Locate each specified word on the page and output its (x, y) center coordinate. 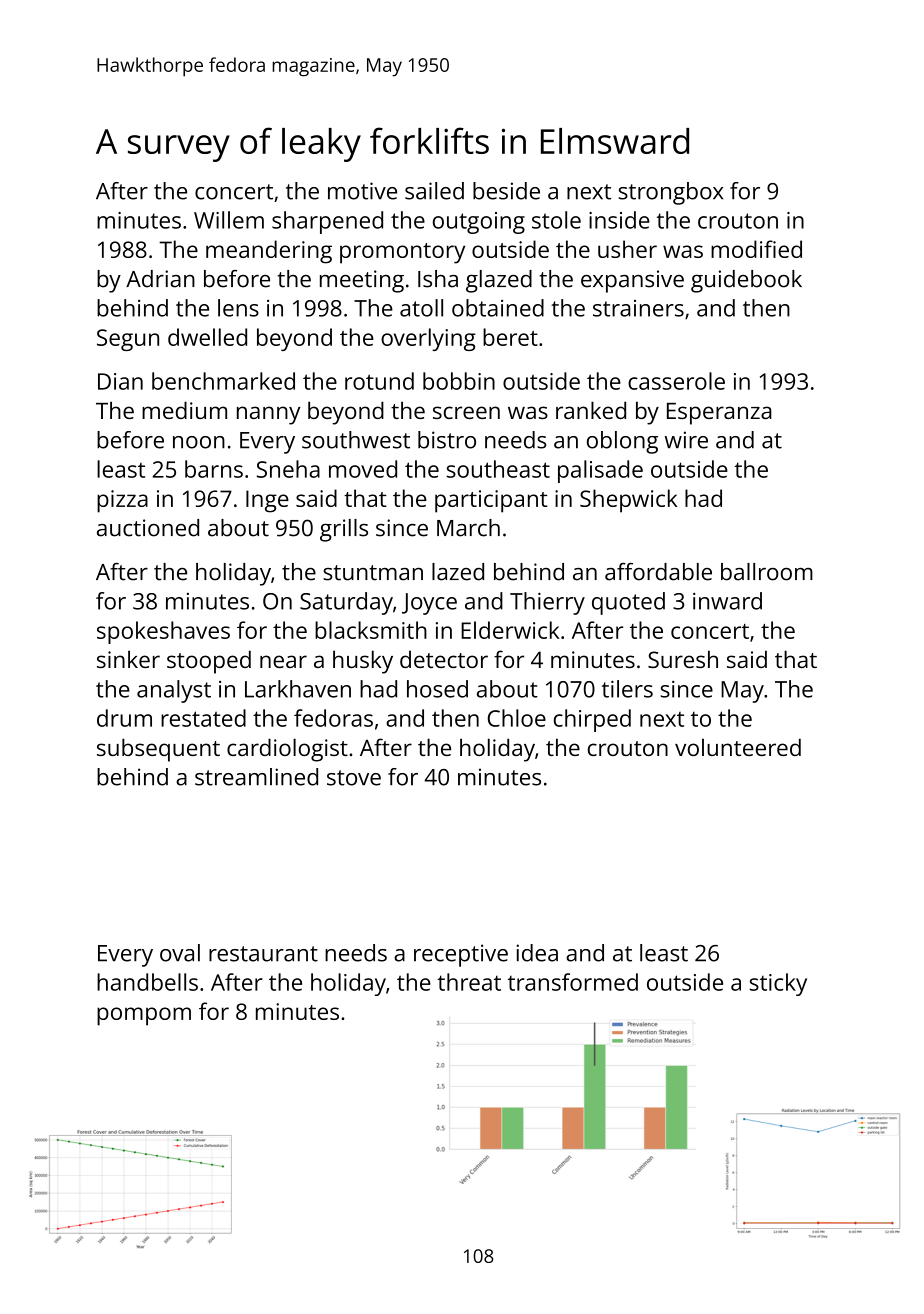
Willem (229, 220)
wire (686, 440)
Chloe (517, 718)
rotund (379, 381)
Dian (120, 381)
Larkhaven (298, 689)
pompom (144, 1016)
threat (469, 982)
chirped (592, 720)
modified (756, 249)
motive (362, 191)
